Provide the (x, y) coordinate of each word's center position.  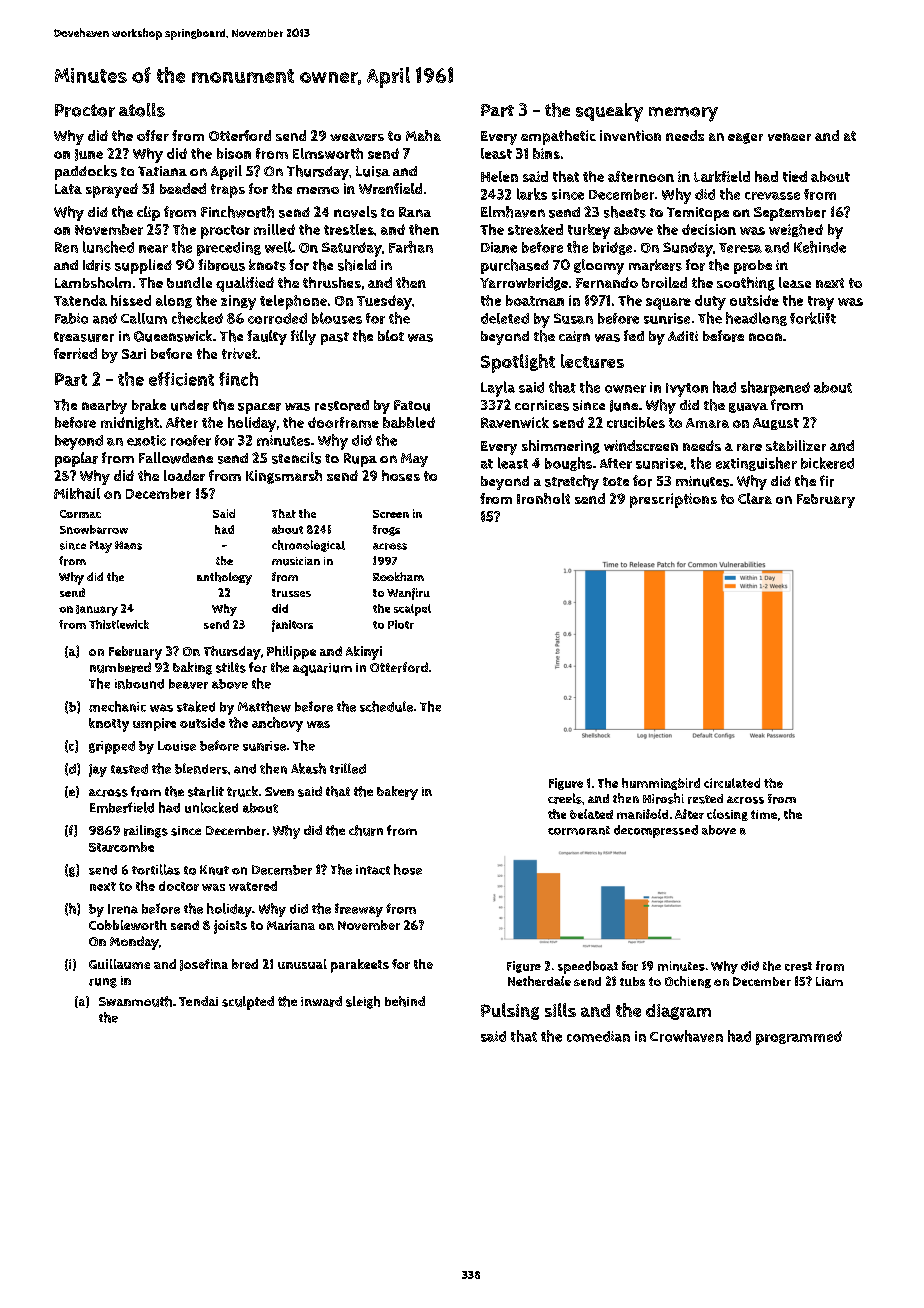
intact (373, 870)
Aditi (683, 336)
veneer (789, 137)
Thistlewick (119, 624)
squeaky (609, 112)
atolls (142, 110)
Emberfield (122, 807)
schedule (386, 706)
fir (827, 481)
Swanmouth (135, 1001)
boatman (535, 300)
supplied (143, 266)
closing (727, 815)
